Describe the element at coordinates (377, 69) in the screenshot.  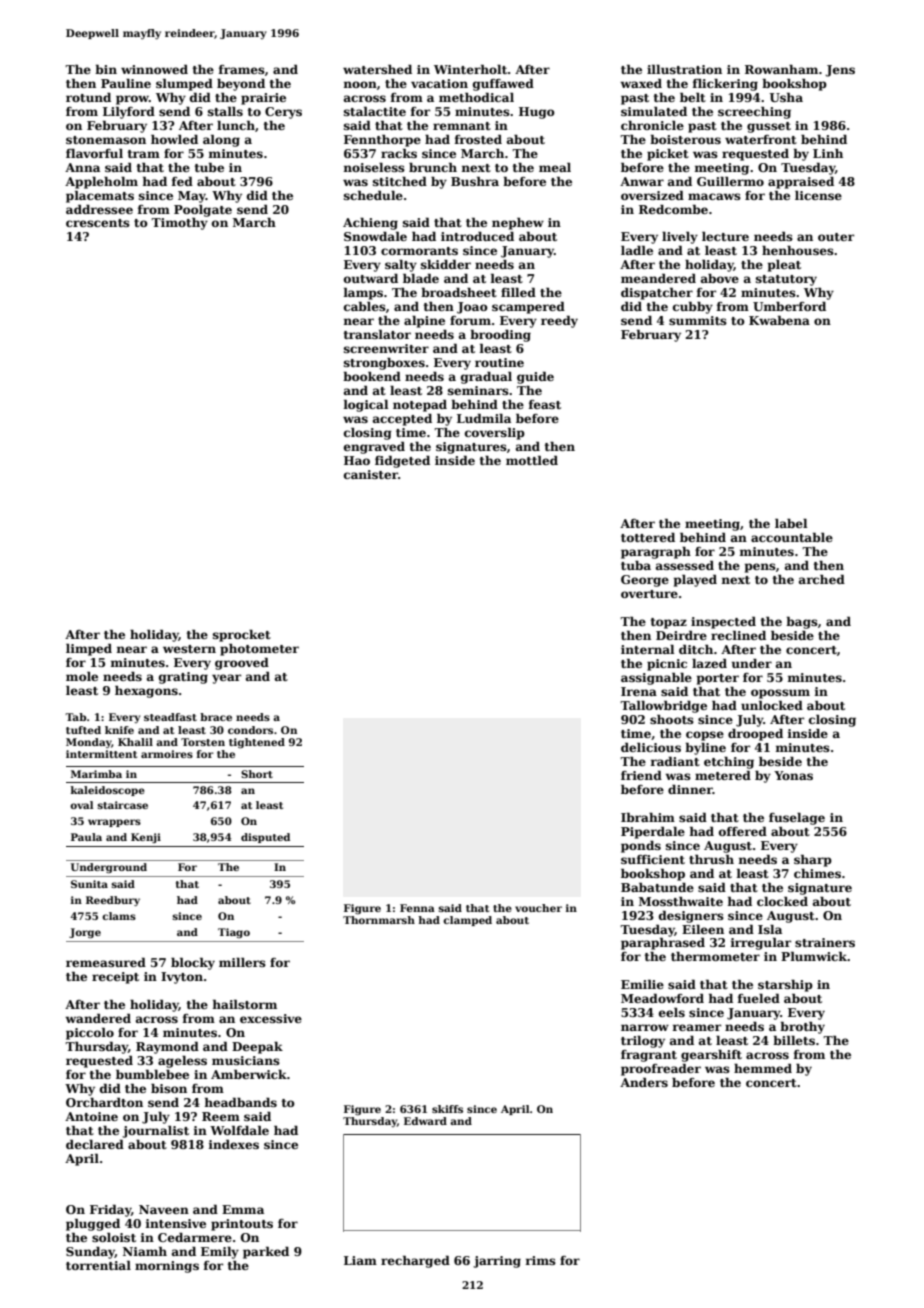
I see `watershed` at that location.
